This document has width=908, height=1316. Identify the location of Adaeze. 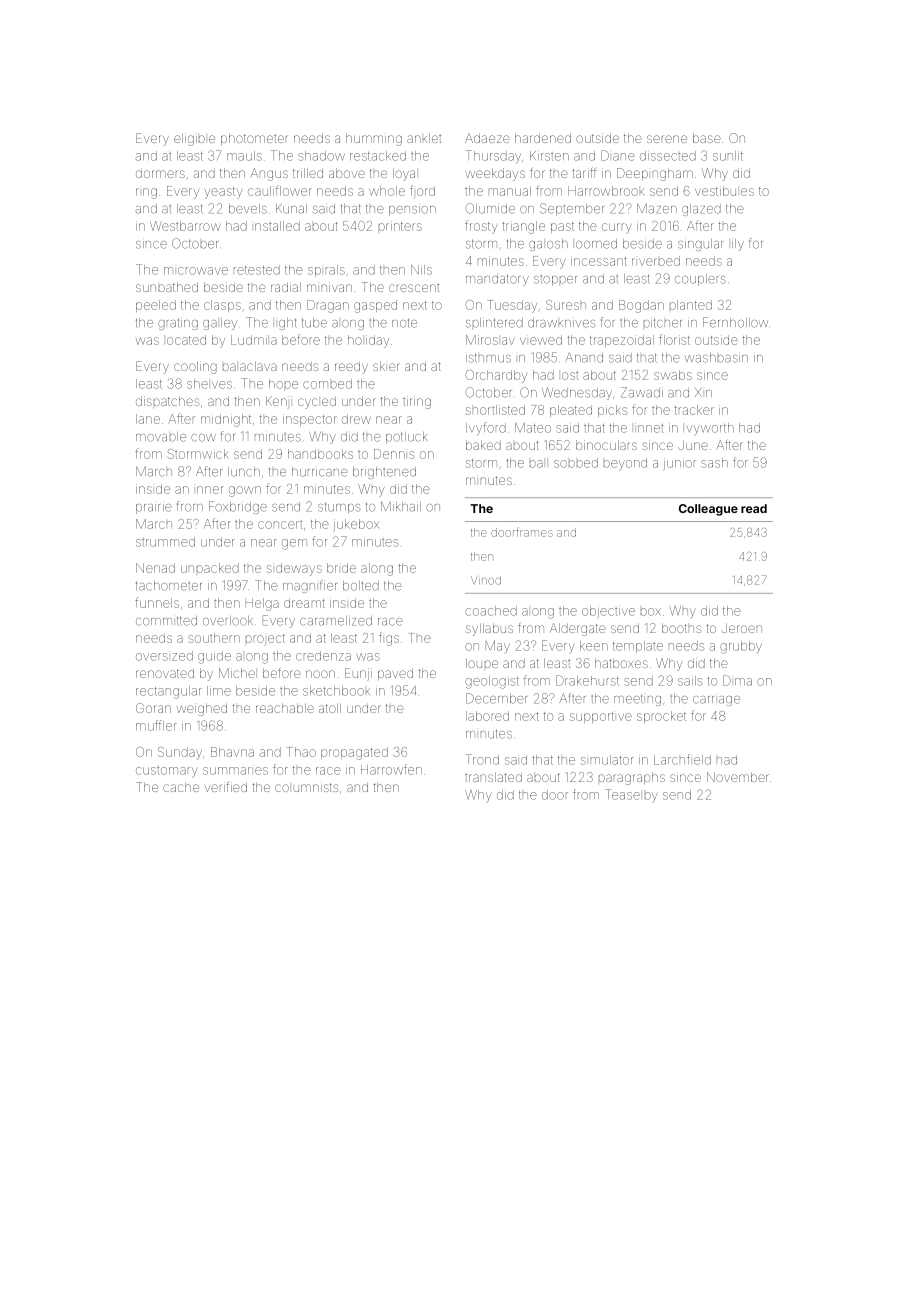
(487, 138).
